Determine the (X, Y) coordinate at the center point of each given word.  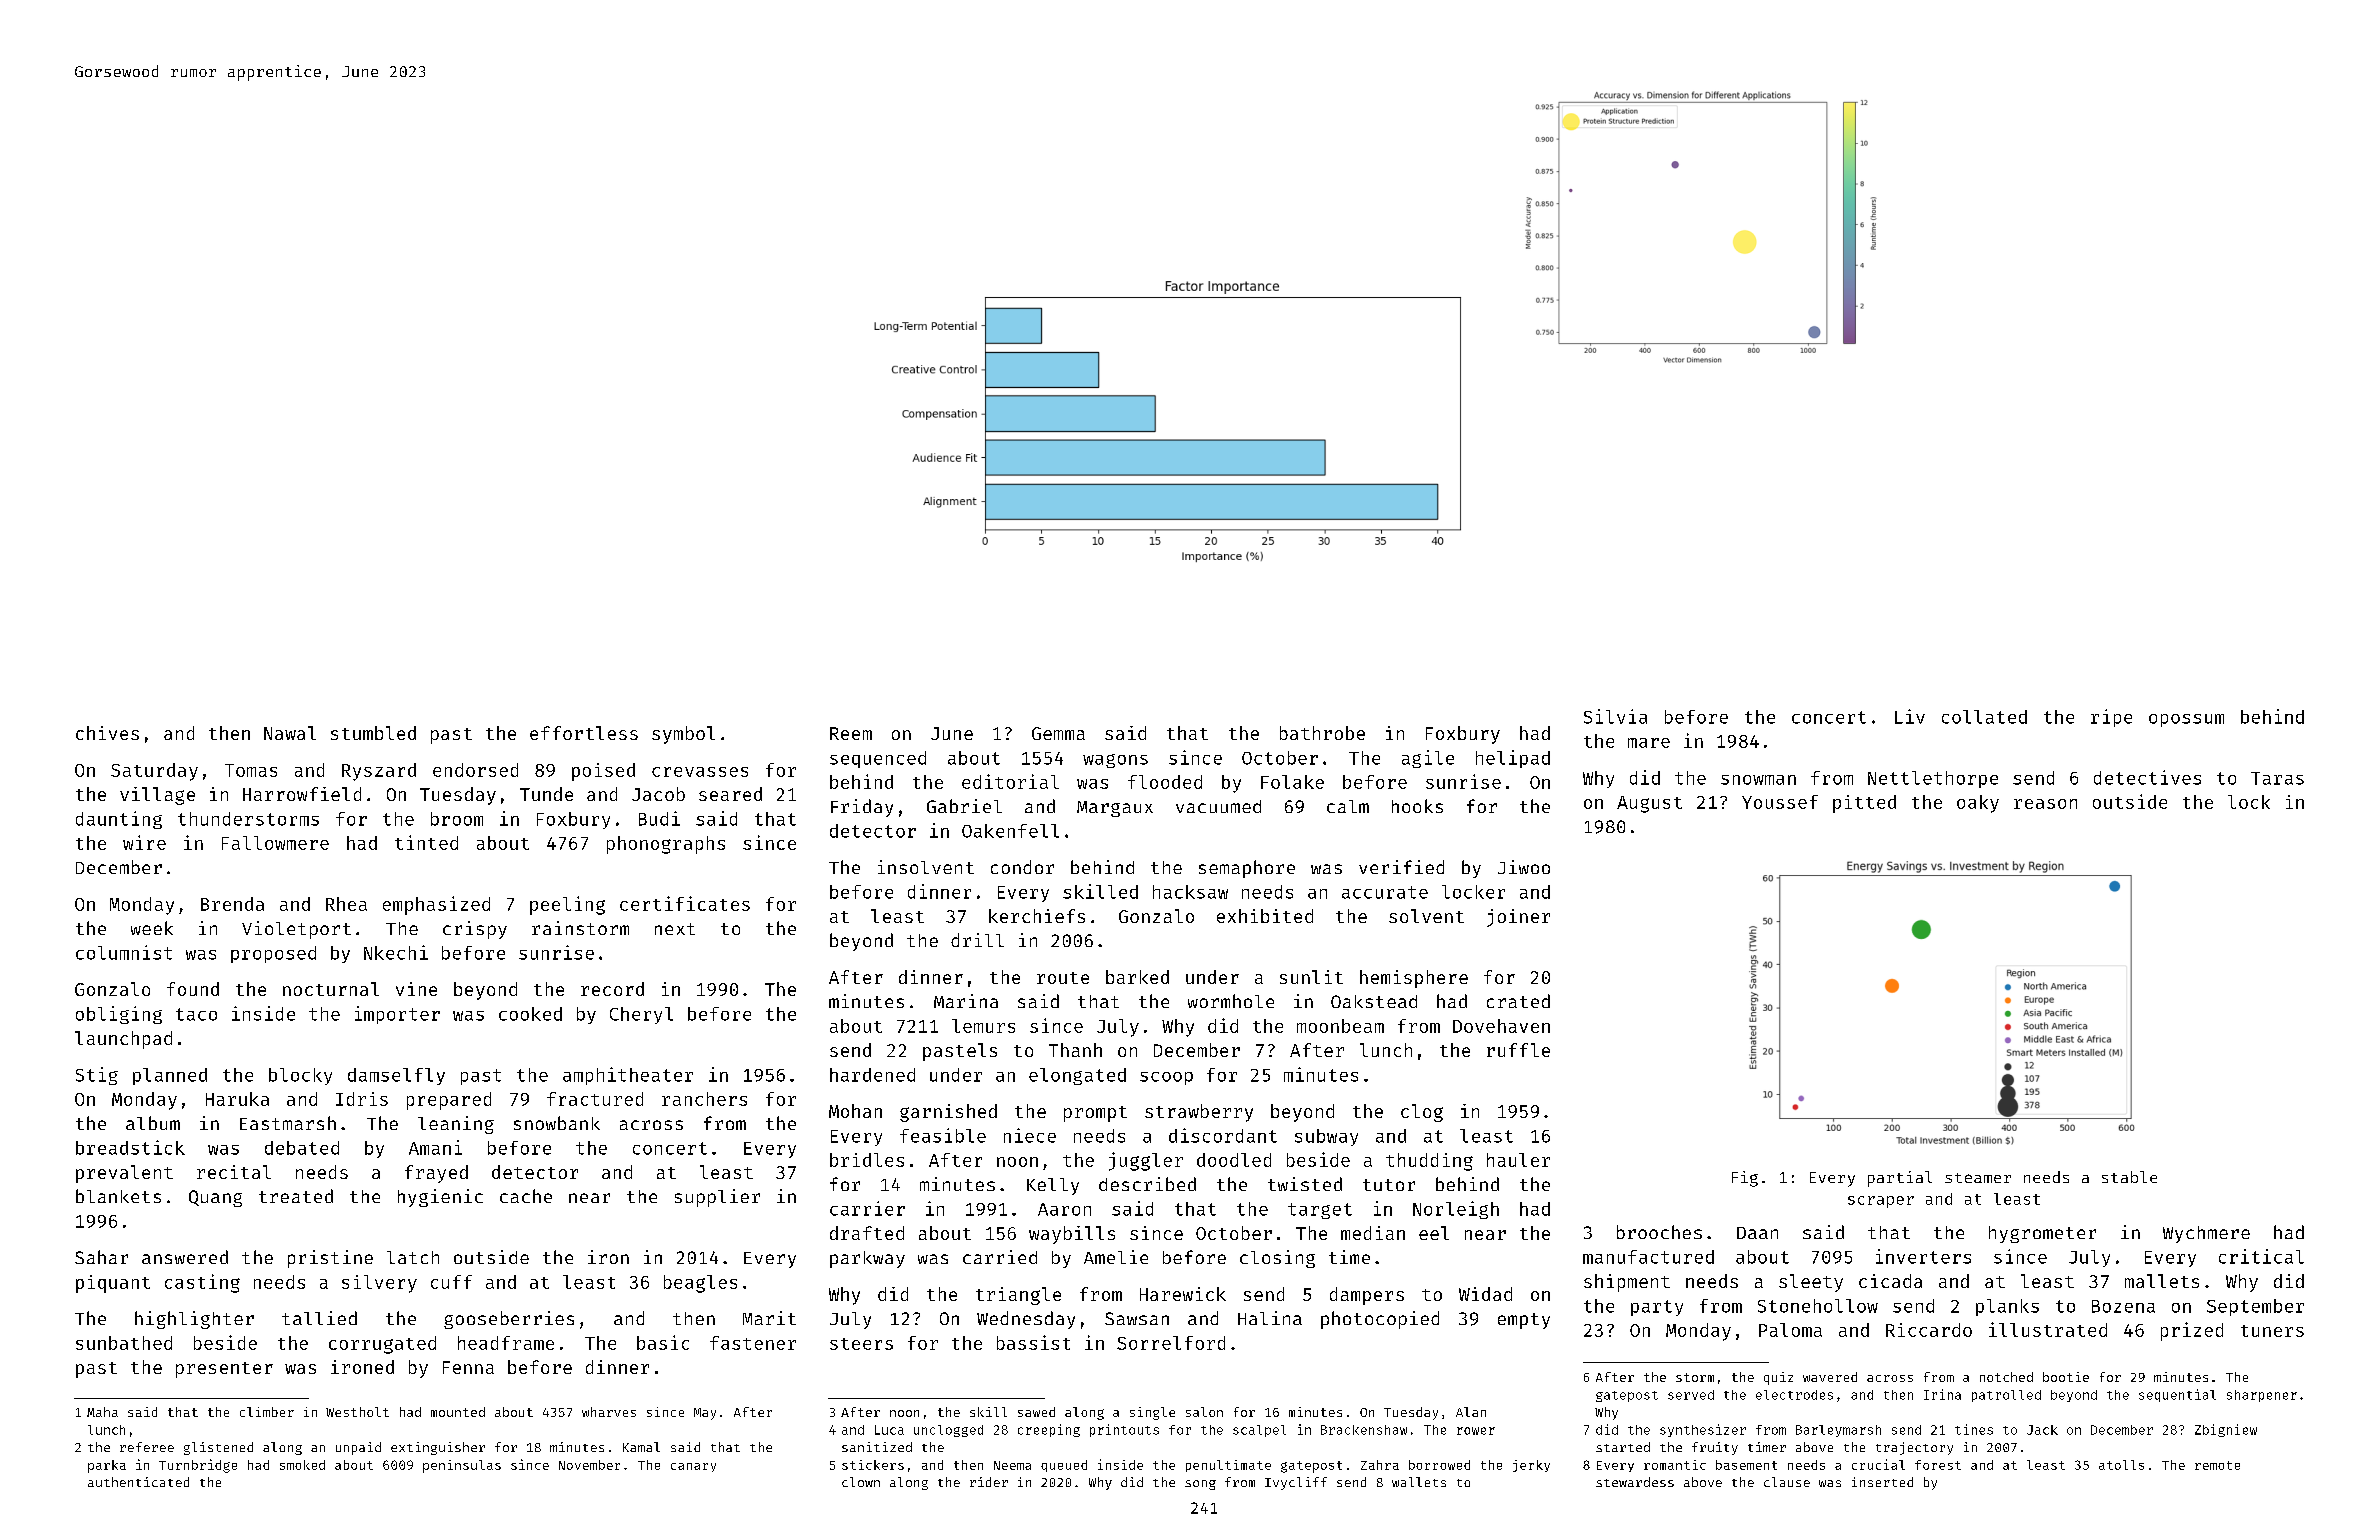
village (157, 796)
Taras (2277, 778)
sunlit (1311, 977)
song (1200, 1485)
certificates (685, 903)
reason (2045, 804)
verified (1401, 867)
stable (2129, 1177)
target (1320, 1211)
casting (202, 1283)
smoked (302, 1465)
